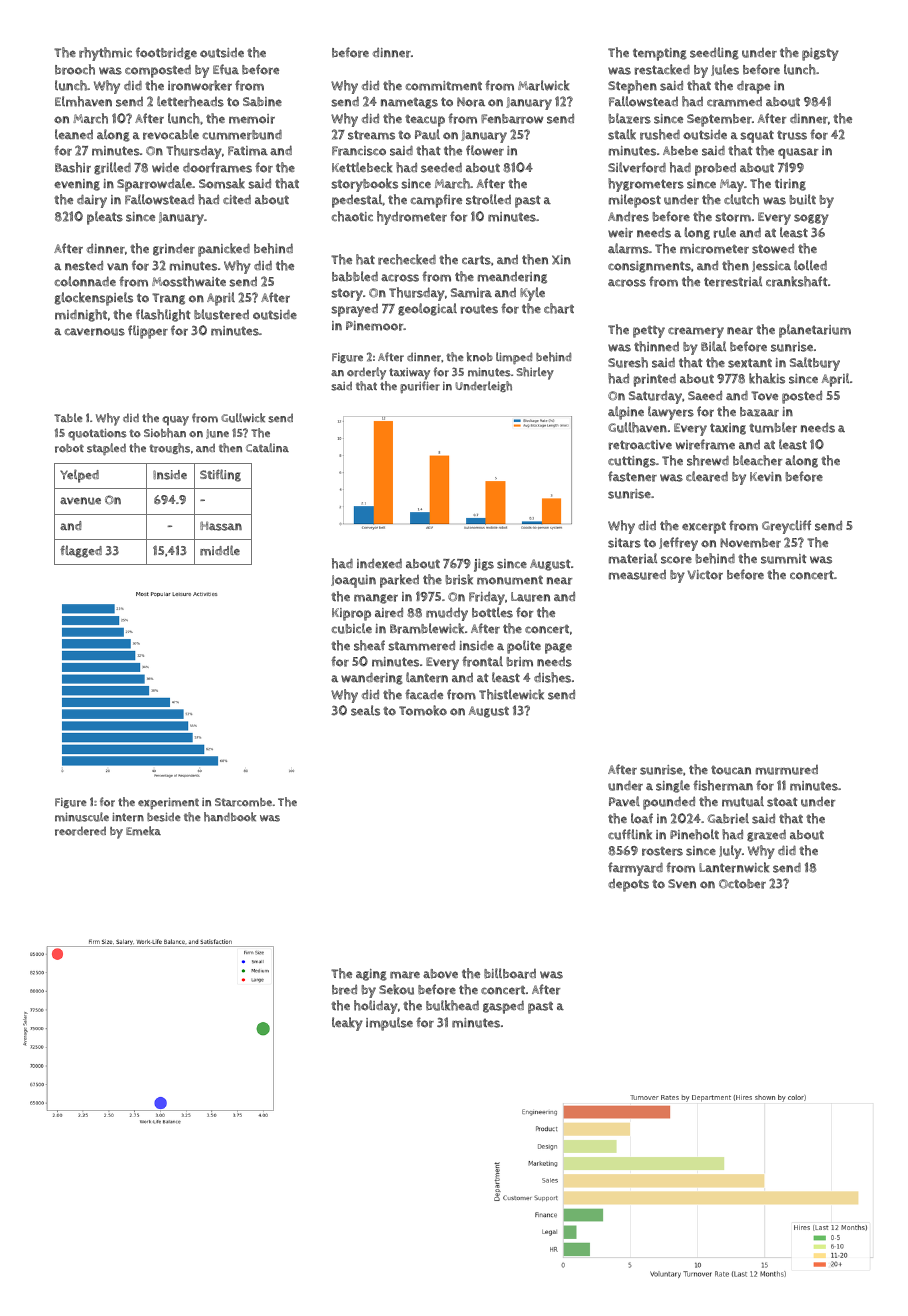  What do you see at coordinates (347, 1024) in the screenshot?
I see `leaky` at bounding box center [347, 1024].
